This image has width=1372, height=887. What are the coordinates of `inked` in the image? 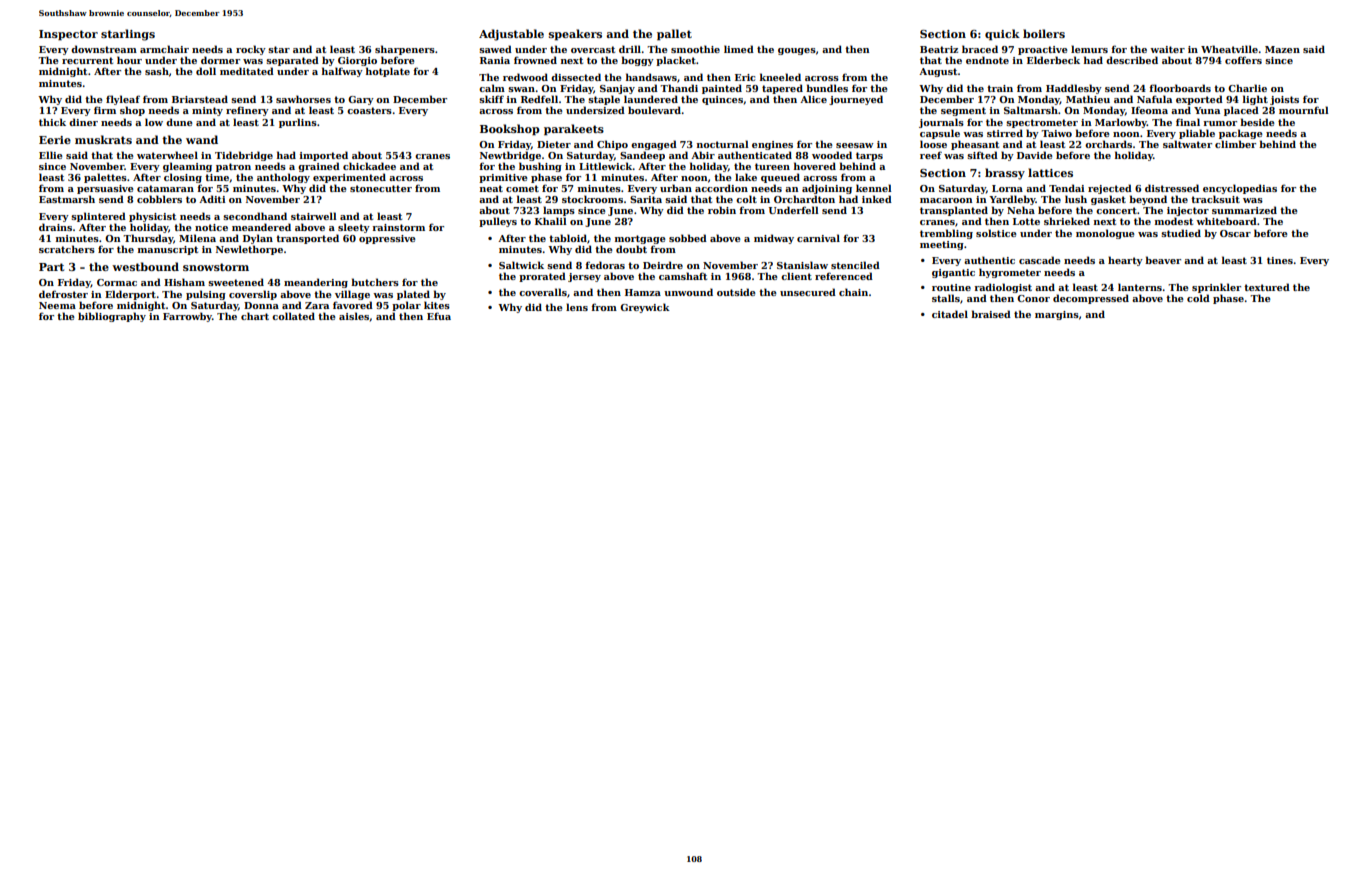 It's located at (877, 199).
